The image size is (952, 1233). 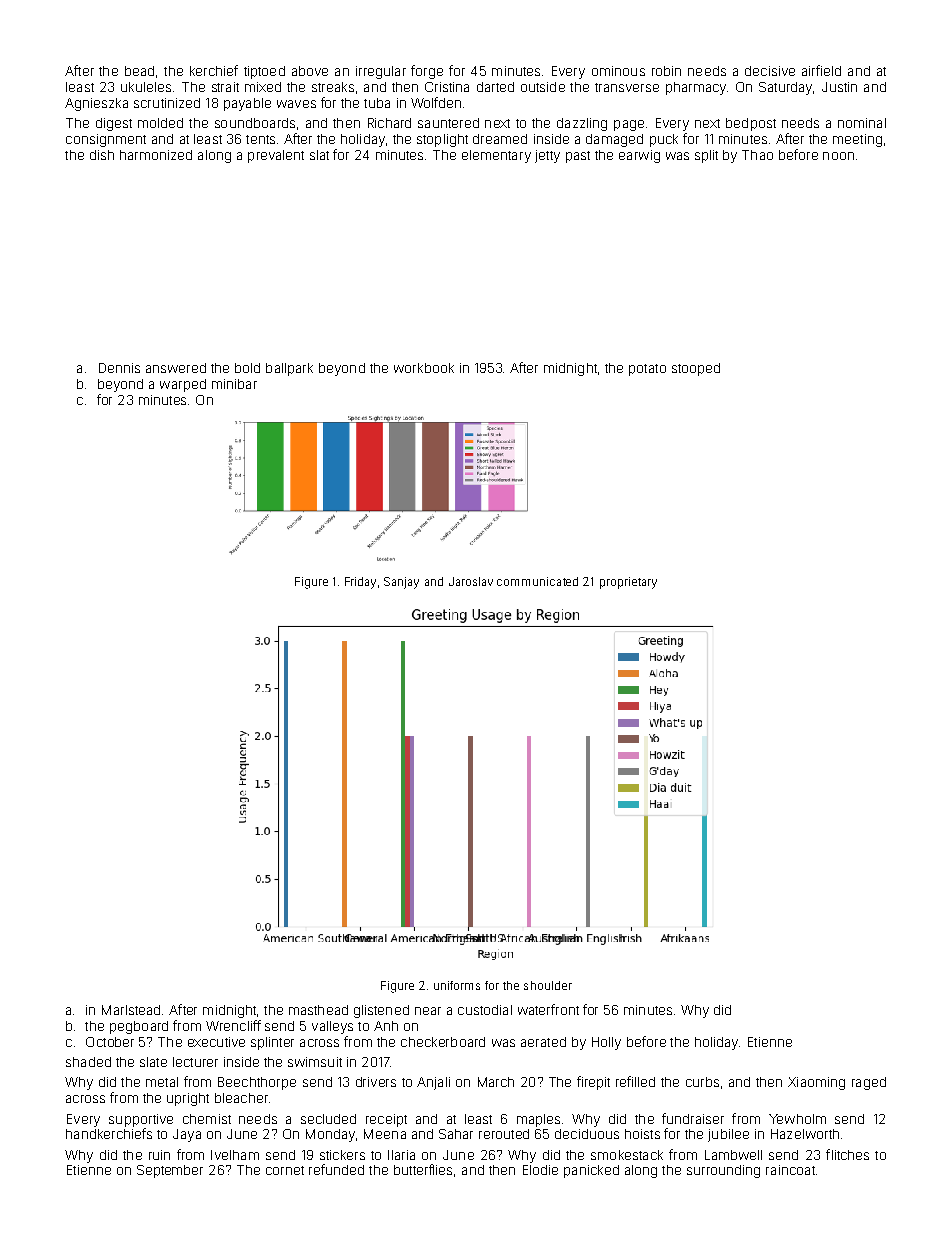 I want to click on bead, so click(x=139, y=71).
